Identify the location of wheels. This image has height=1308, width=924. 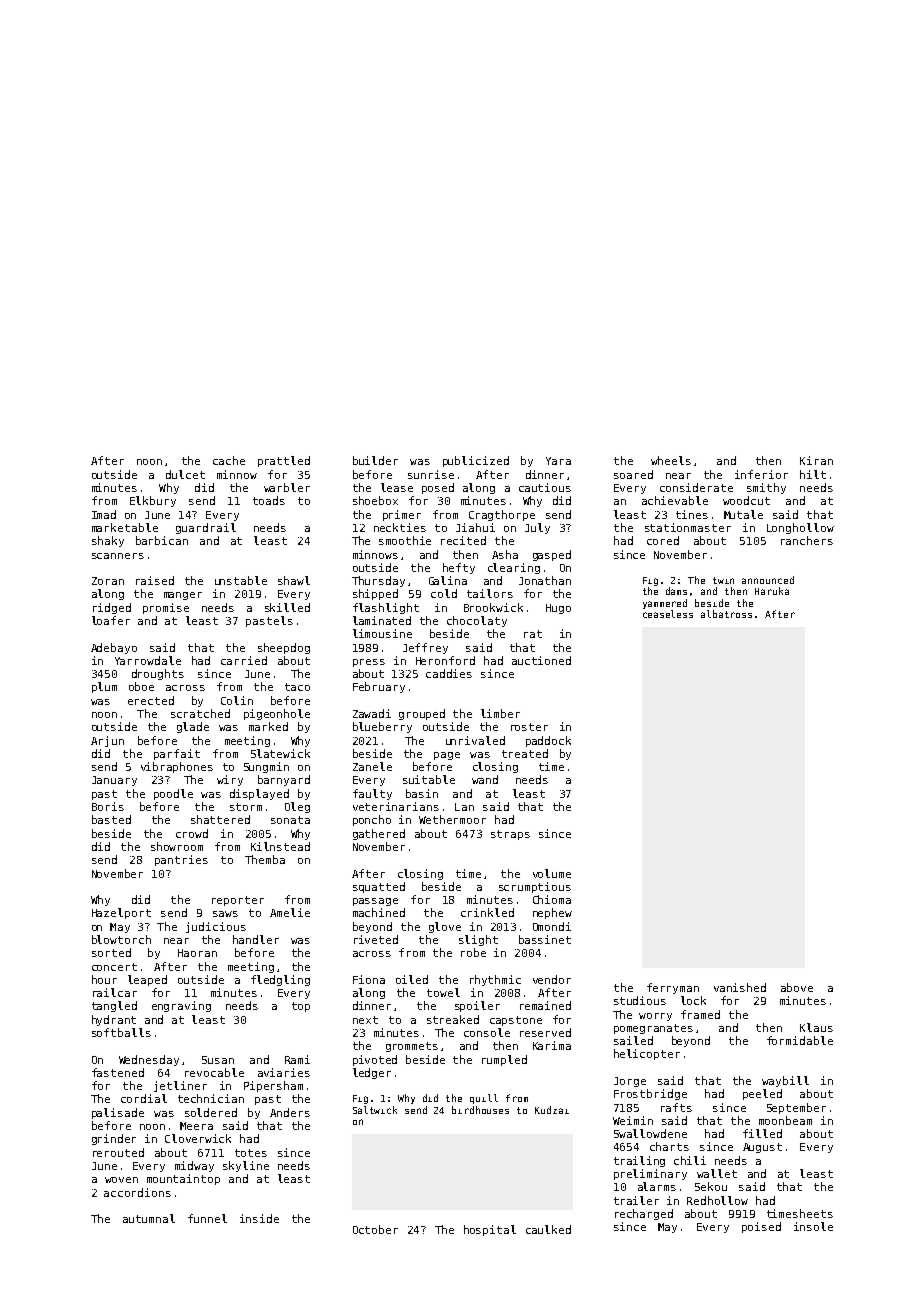
(671, 460).
